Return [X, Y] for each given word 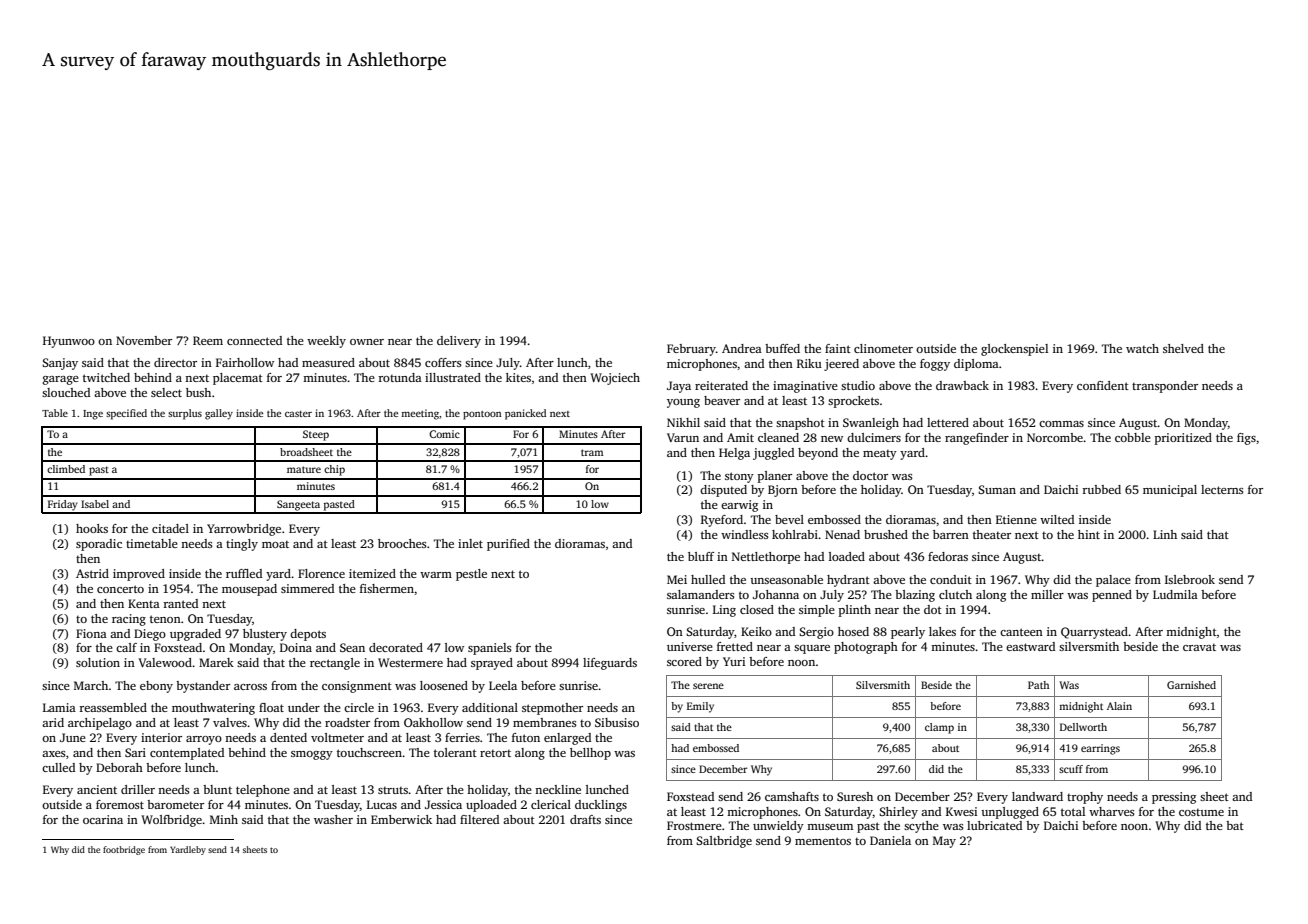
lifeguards [610, 664]
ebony [156, 687]
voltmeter [337, 737]
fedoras [948, 556]
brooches [402, 543]
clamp [939, 728]
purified [508, 545]
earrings [1100, 749]
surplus [185, 414]
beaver [722, 400]
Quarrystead [1095, 633]
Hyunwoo [69, 342]
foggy [935, 365]
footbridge [124, 850]
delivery [459, 342]
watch [1142, 348]
